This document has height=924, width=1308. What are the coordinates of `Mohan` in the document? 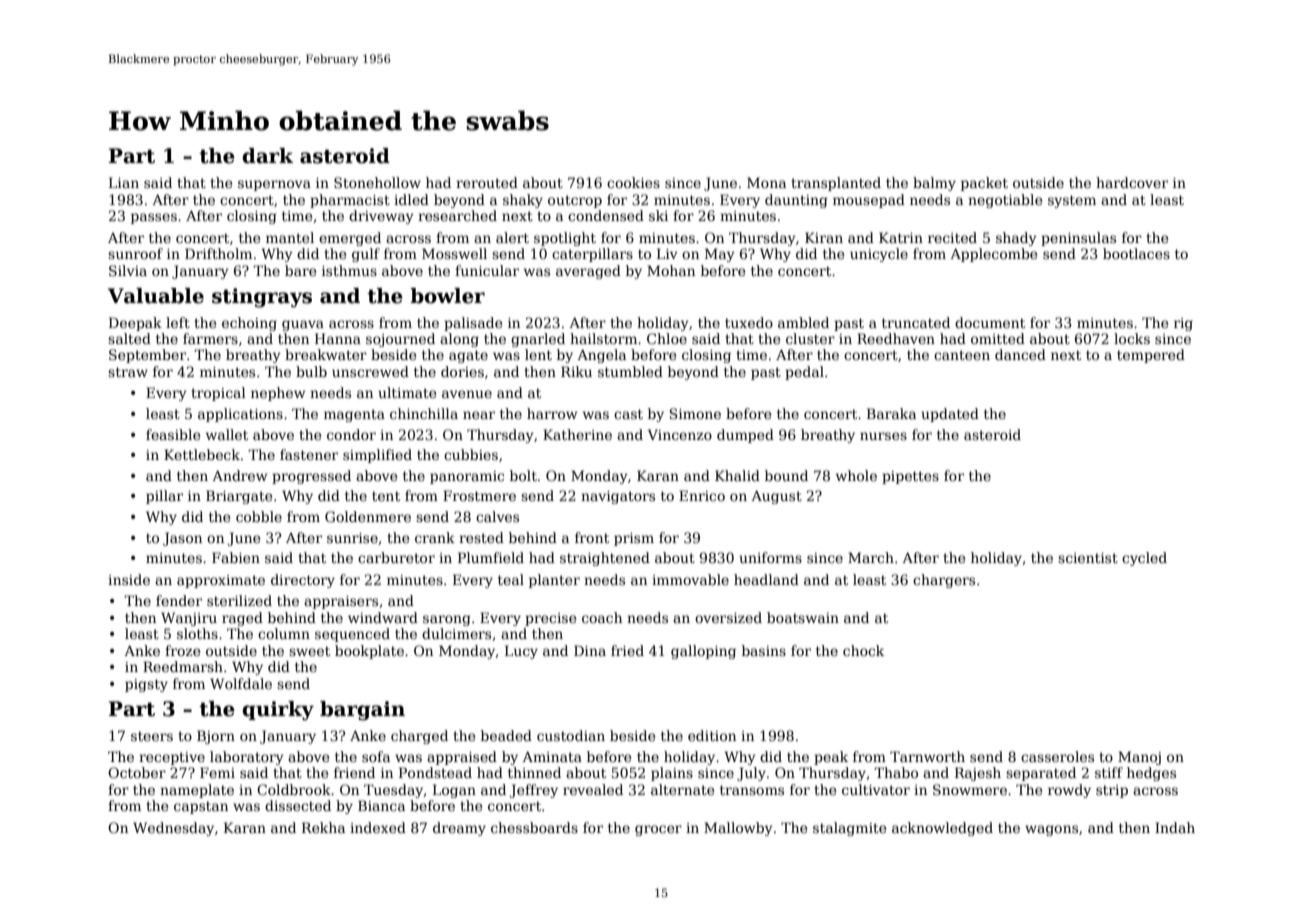 It's located at (671, 270).
